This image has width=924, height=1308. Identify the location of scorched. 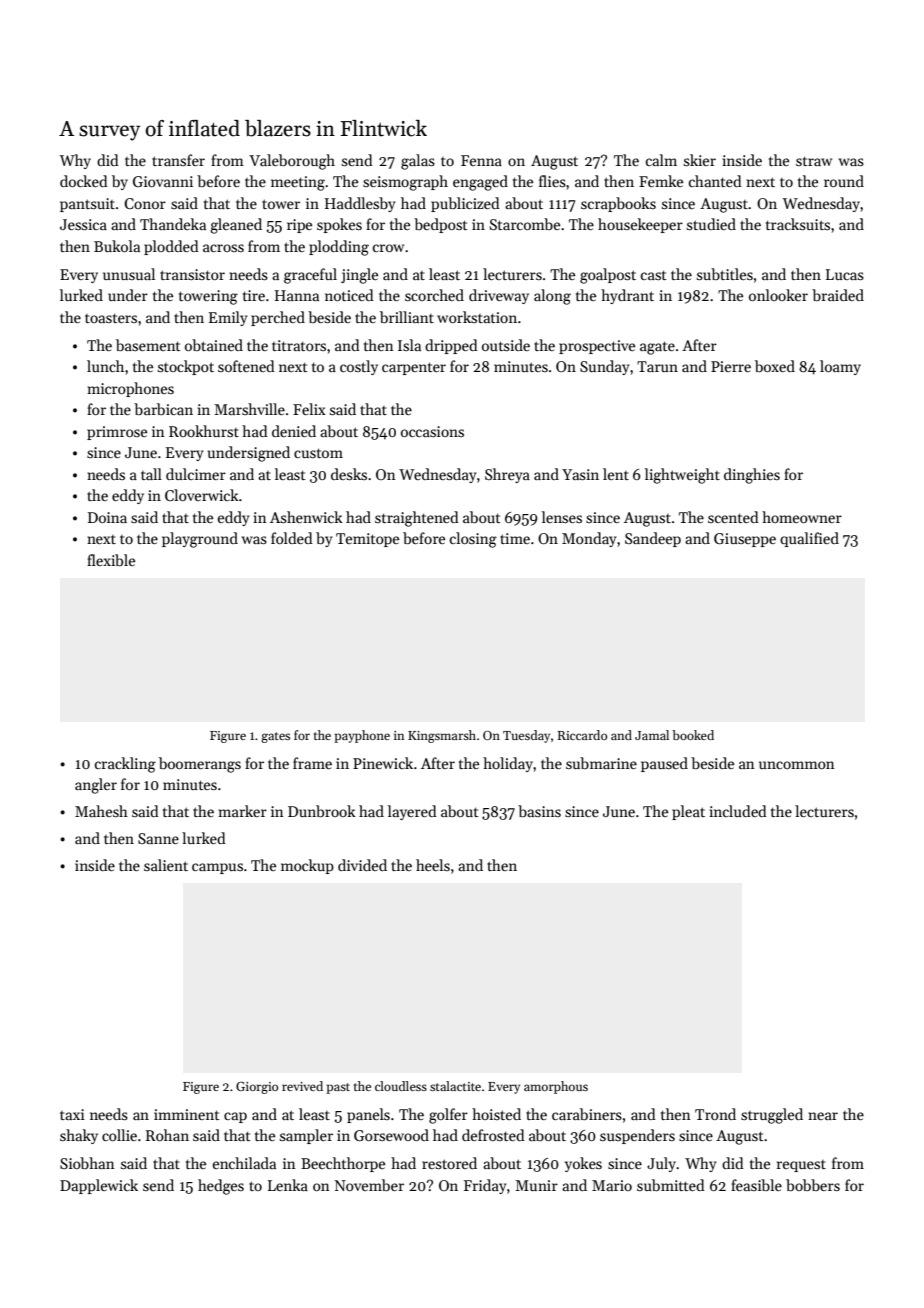
(434, 295).
